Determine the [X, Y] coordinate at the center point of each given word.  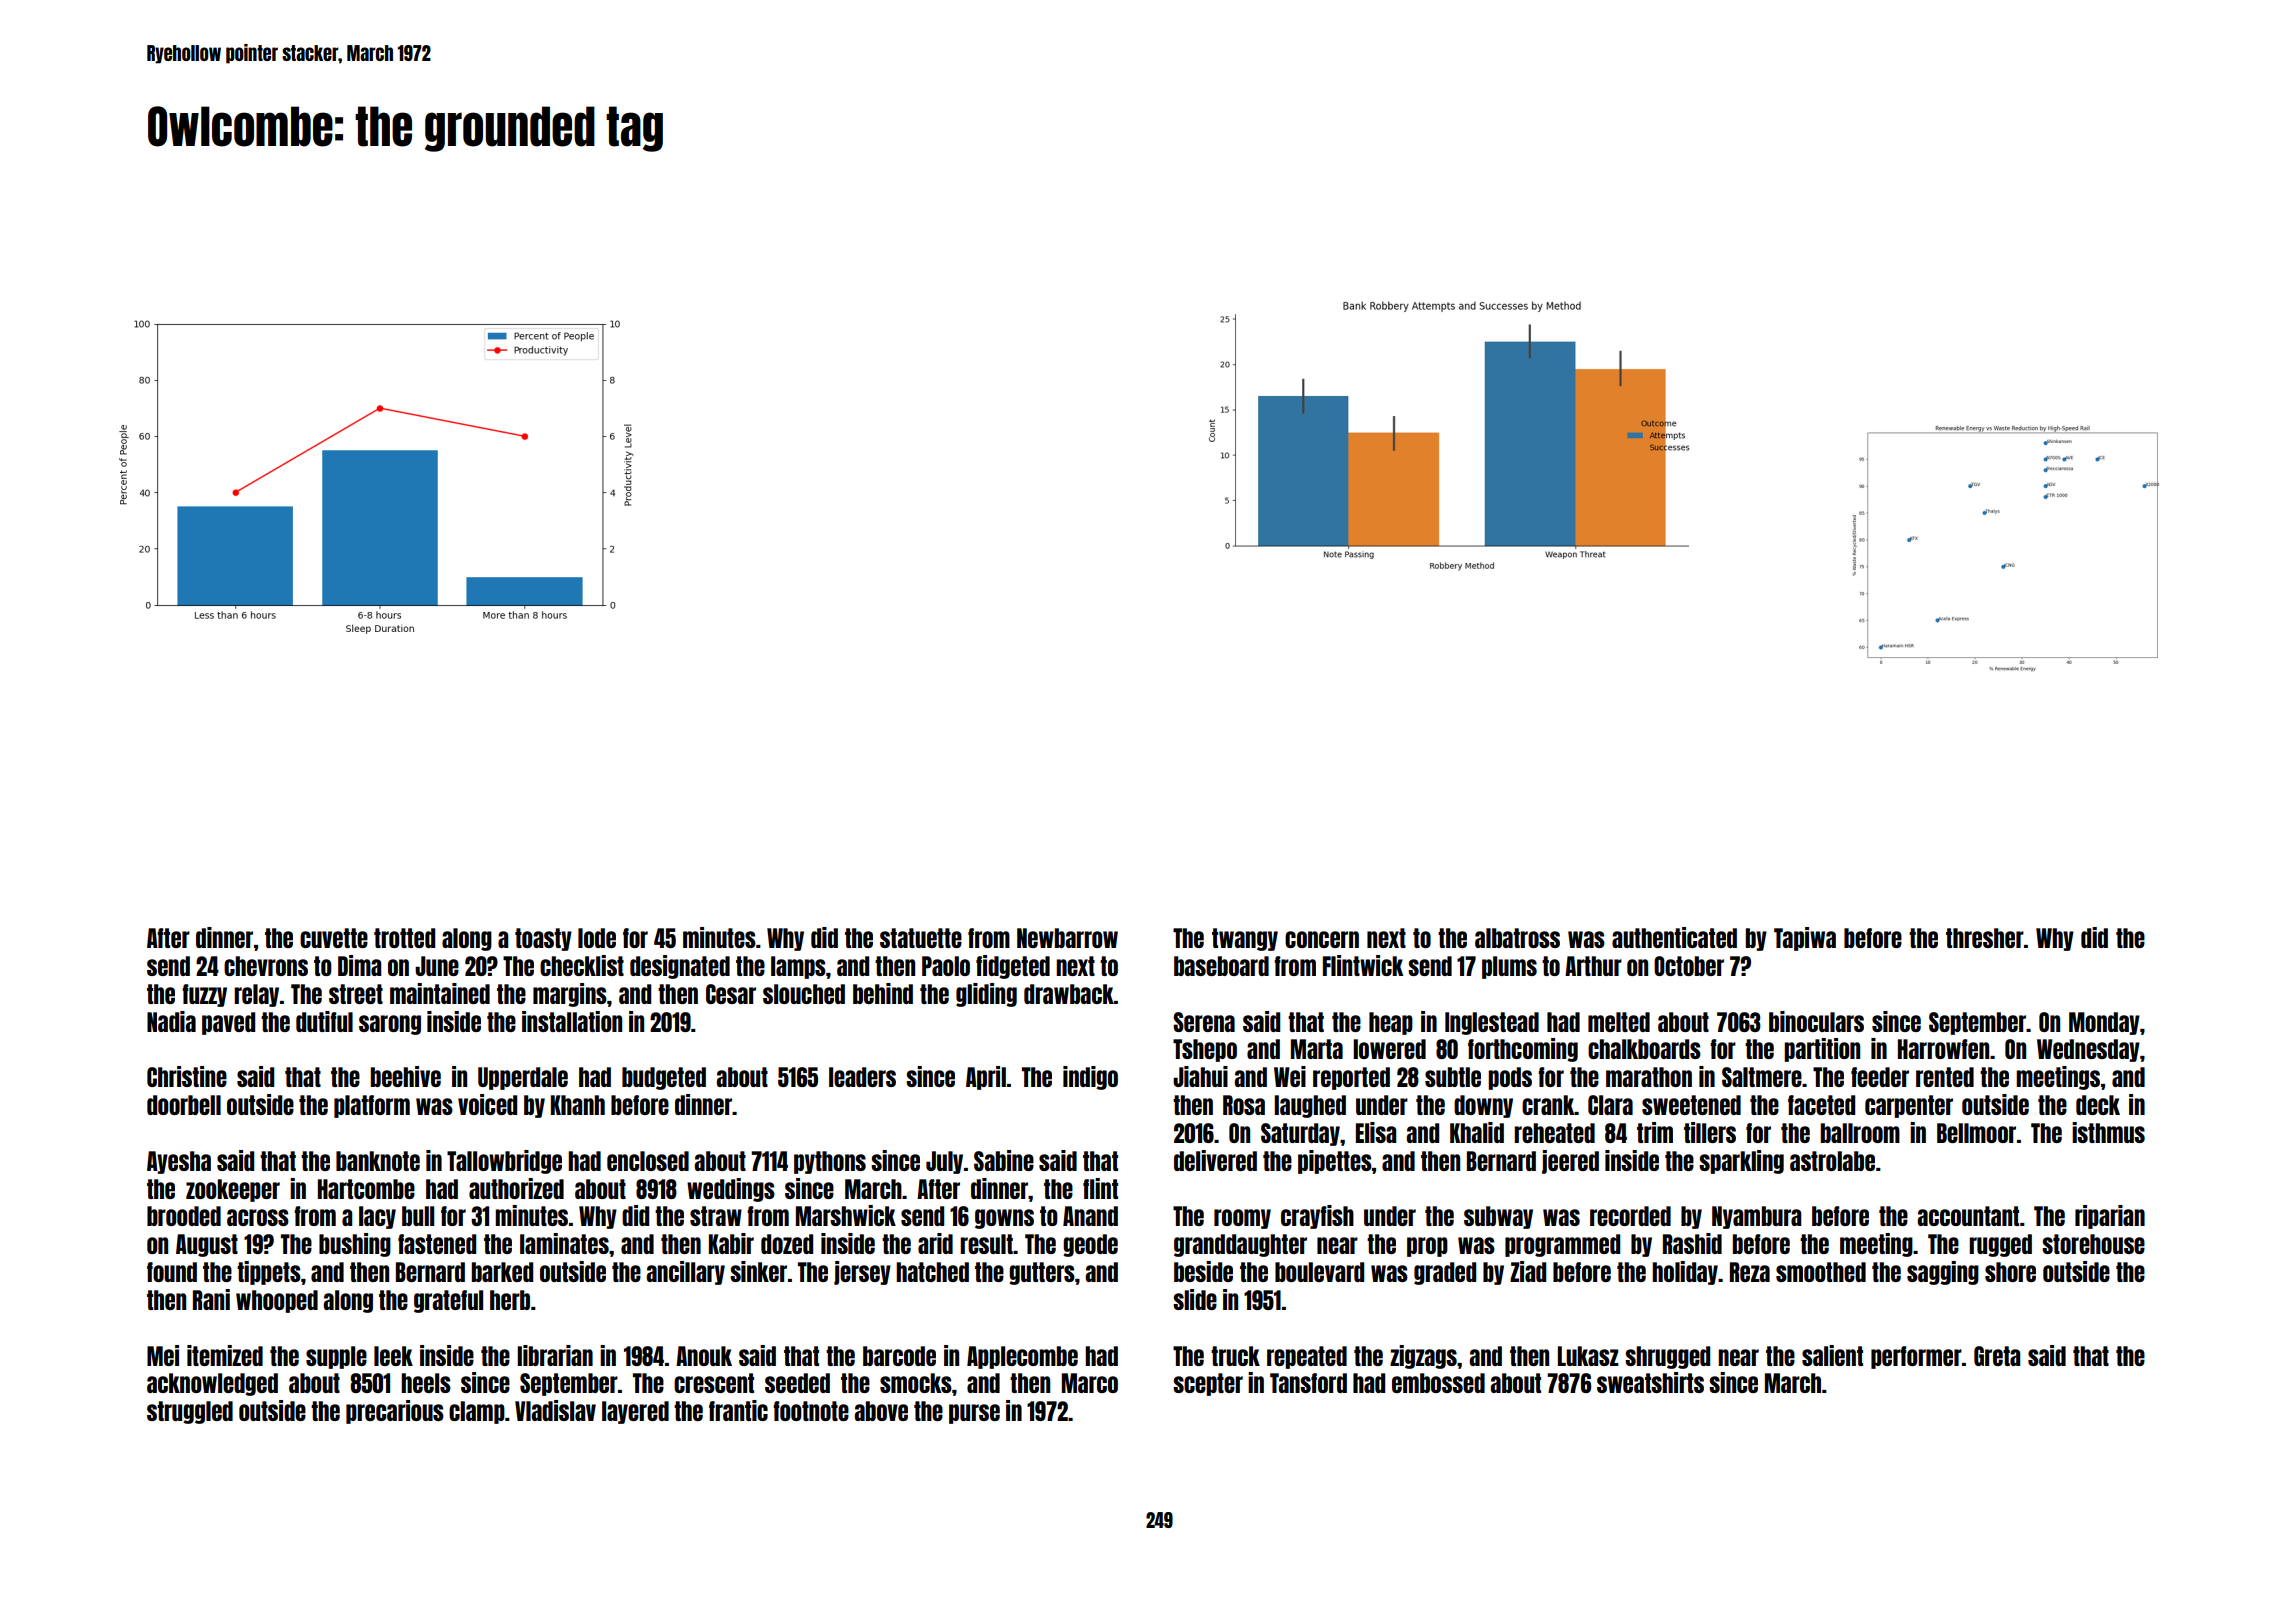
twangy [1245, 939]
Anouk [704, 1356]
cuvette [334, 938]
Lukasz [1588, 1356]
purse [974, 1414]
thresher [1985, 938]
